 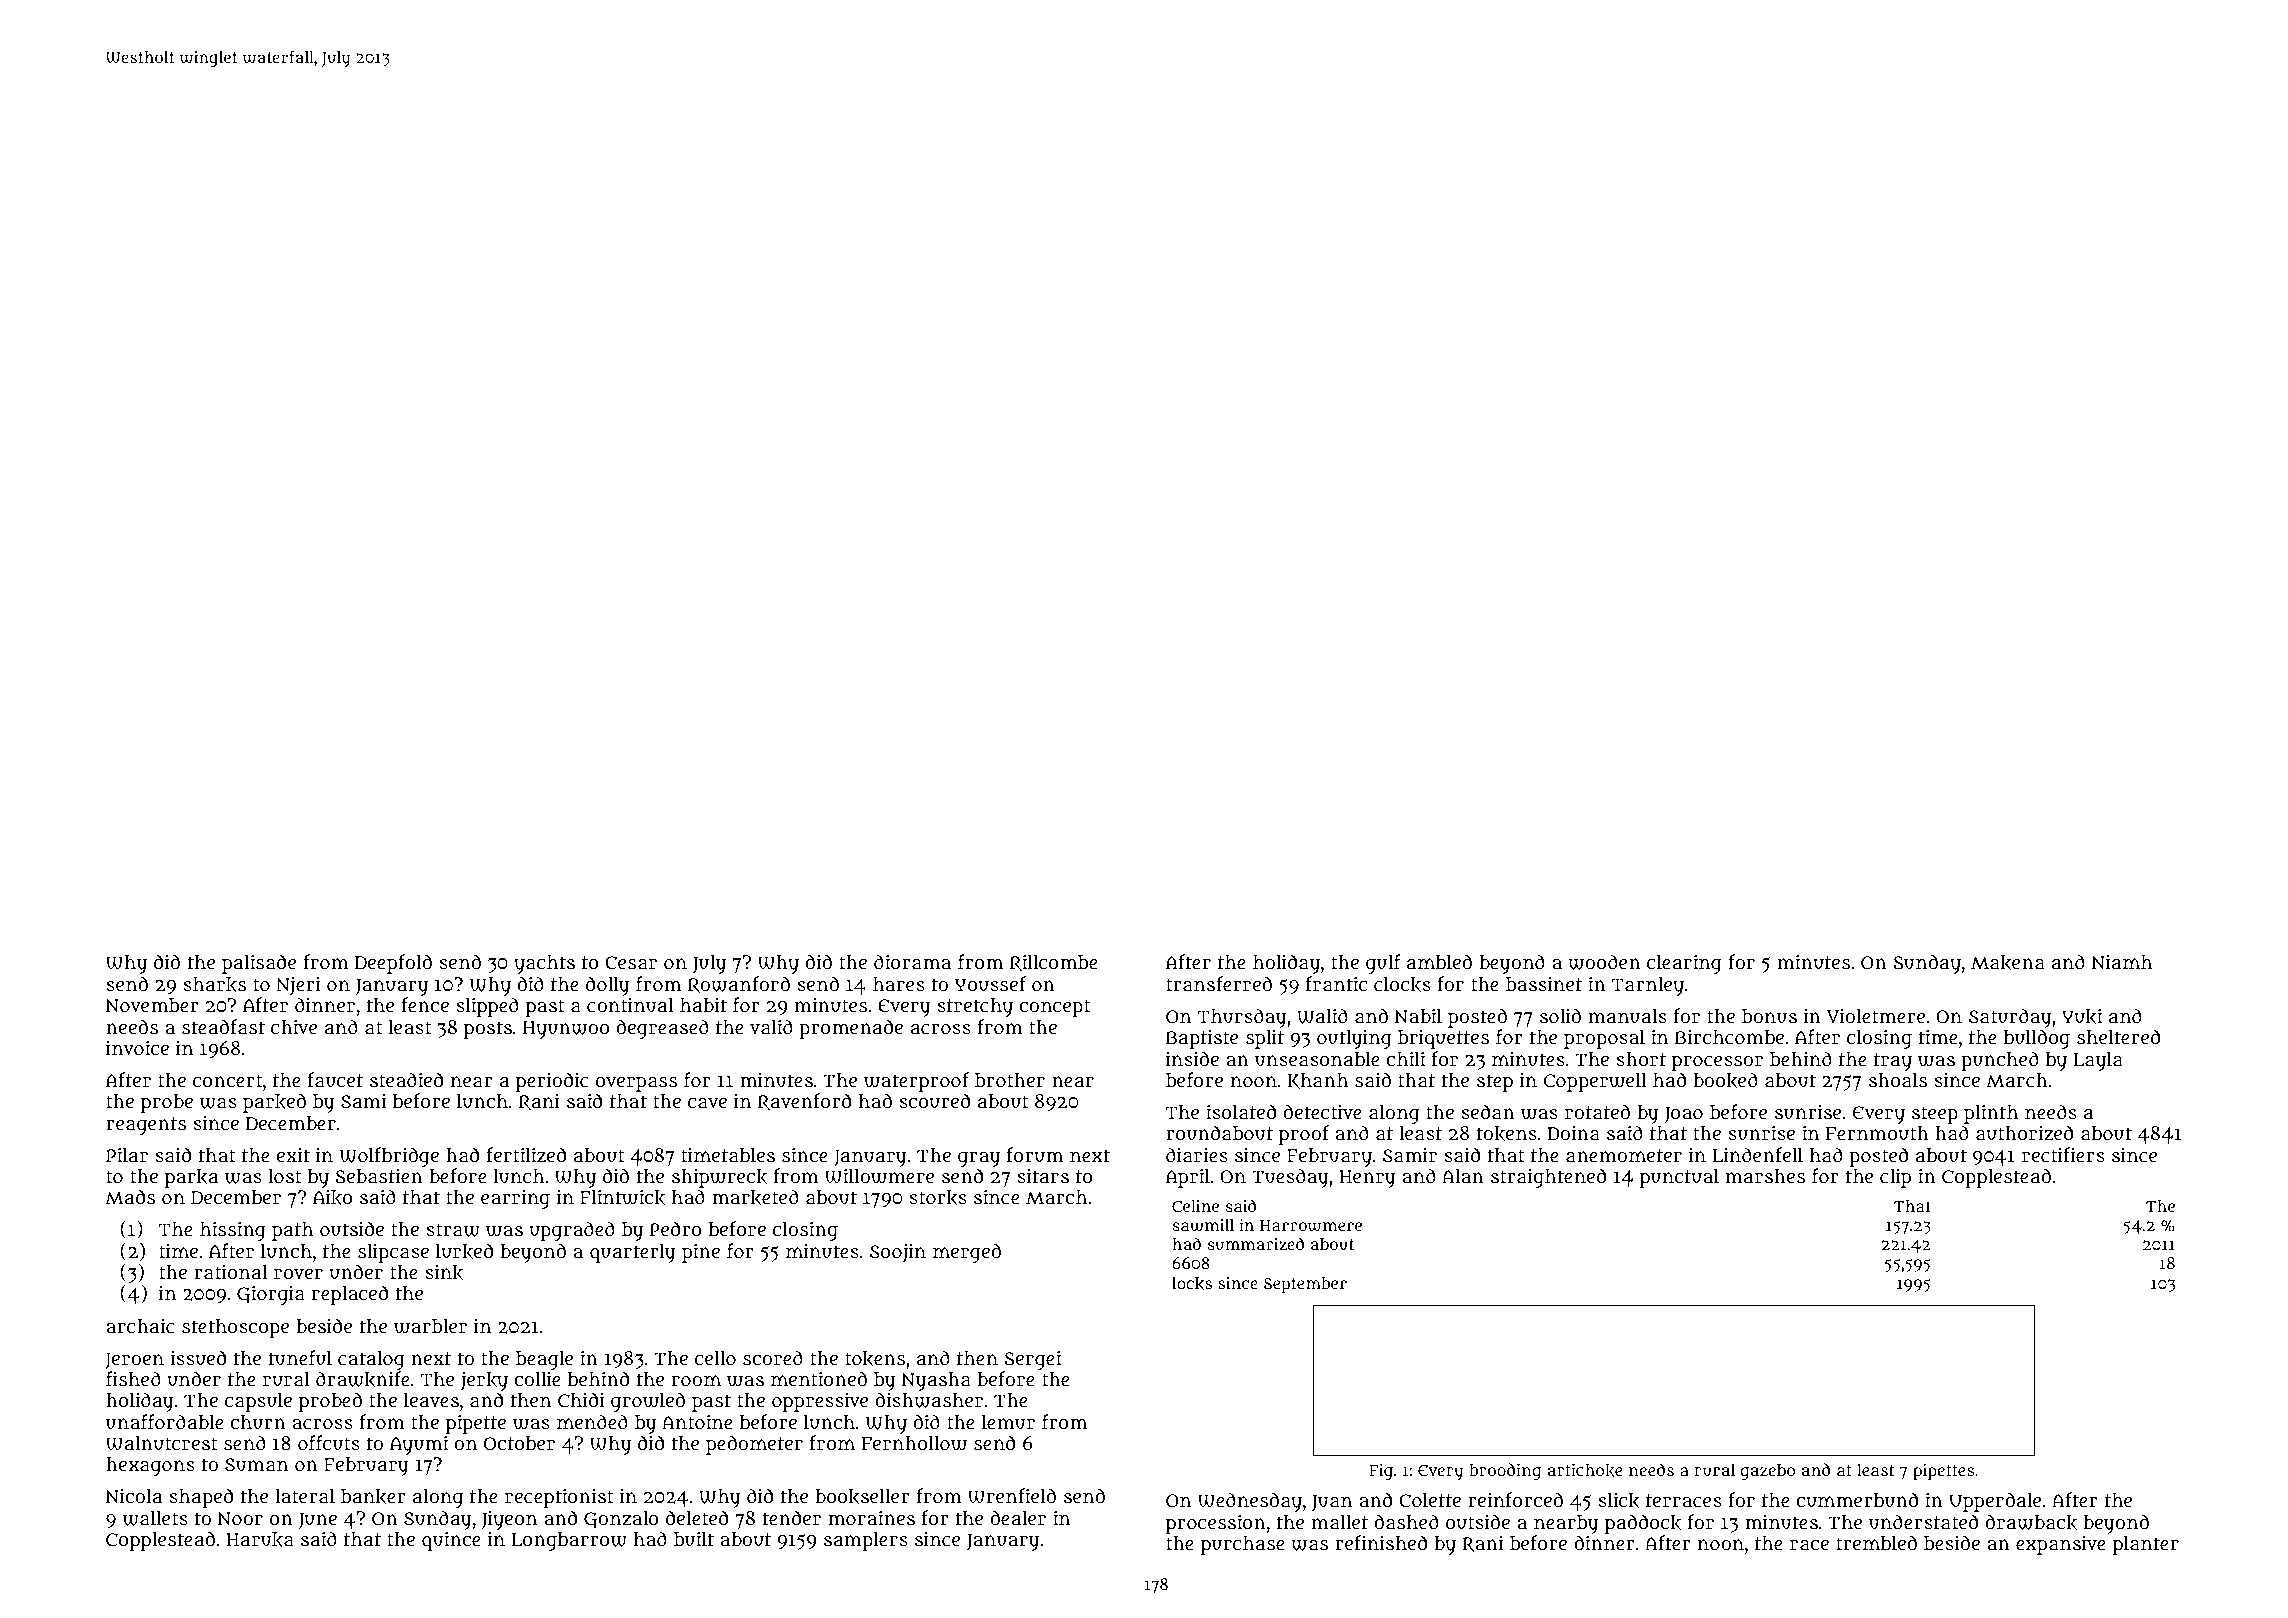 I want to click on Walid, so click(x=1322, y=1016).
